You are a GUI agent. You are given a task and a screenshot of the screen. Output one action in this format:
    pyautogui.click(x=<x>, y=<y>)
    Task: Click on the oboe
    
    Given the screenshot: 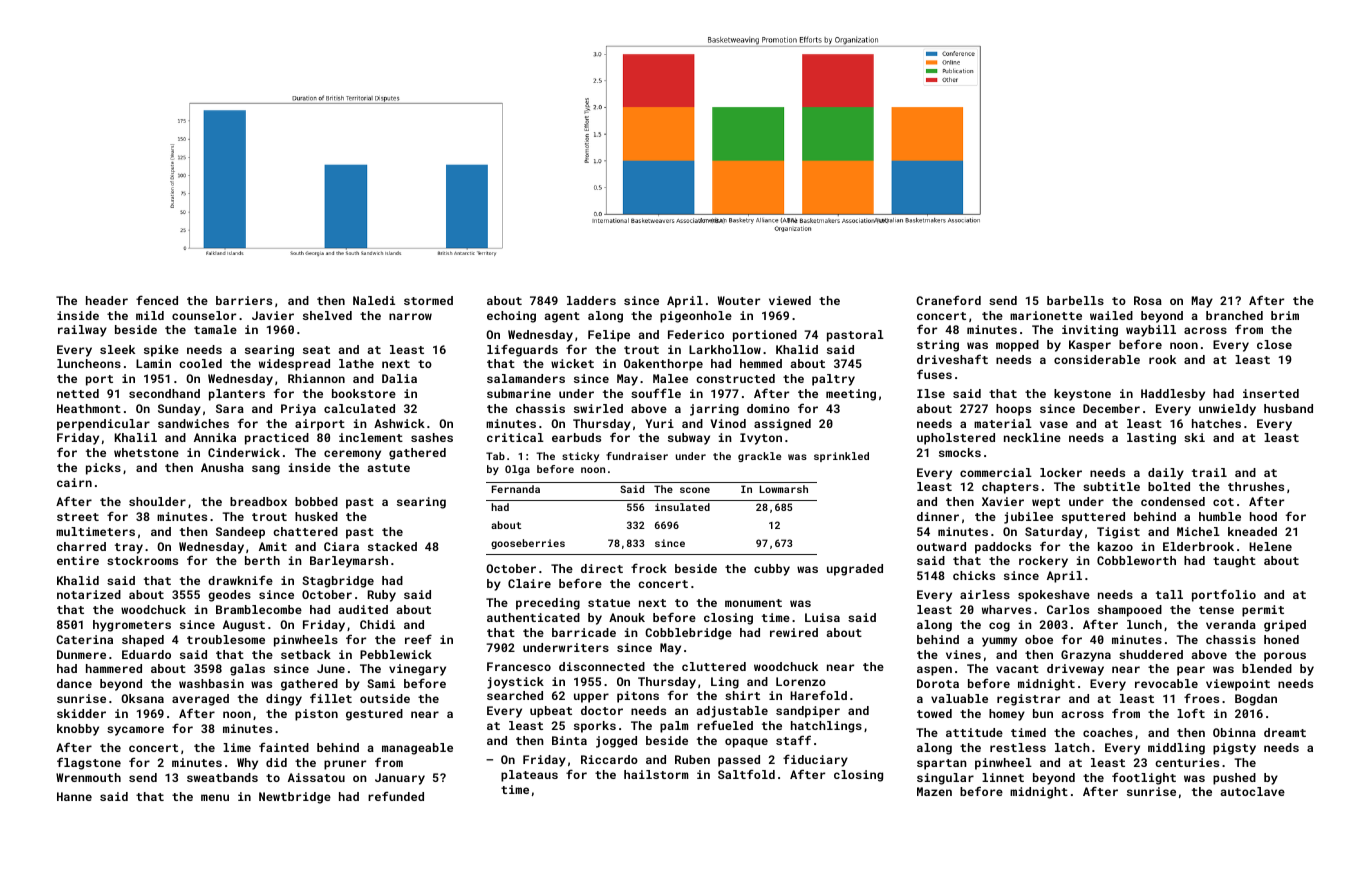 What is the action you would take?
    pyautogui.click(x=1039, y=639)
